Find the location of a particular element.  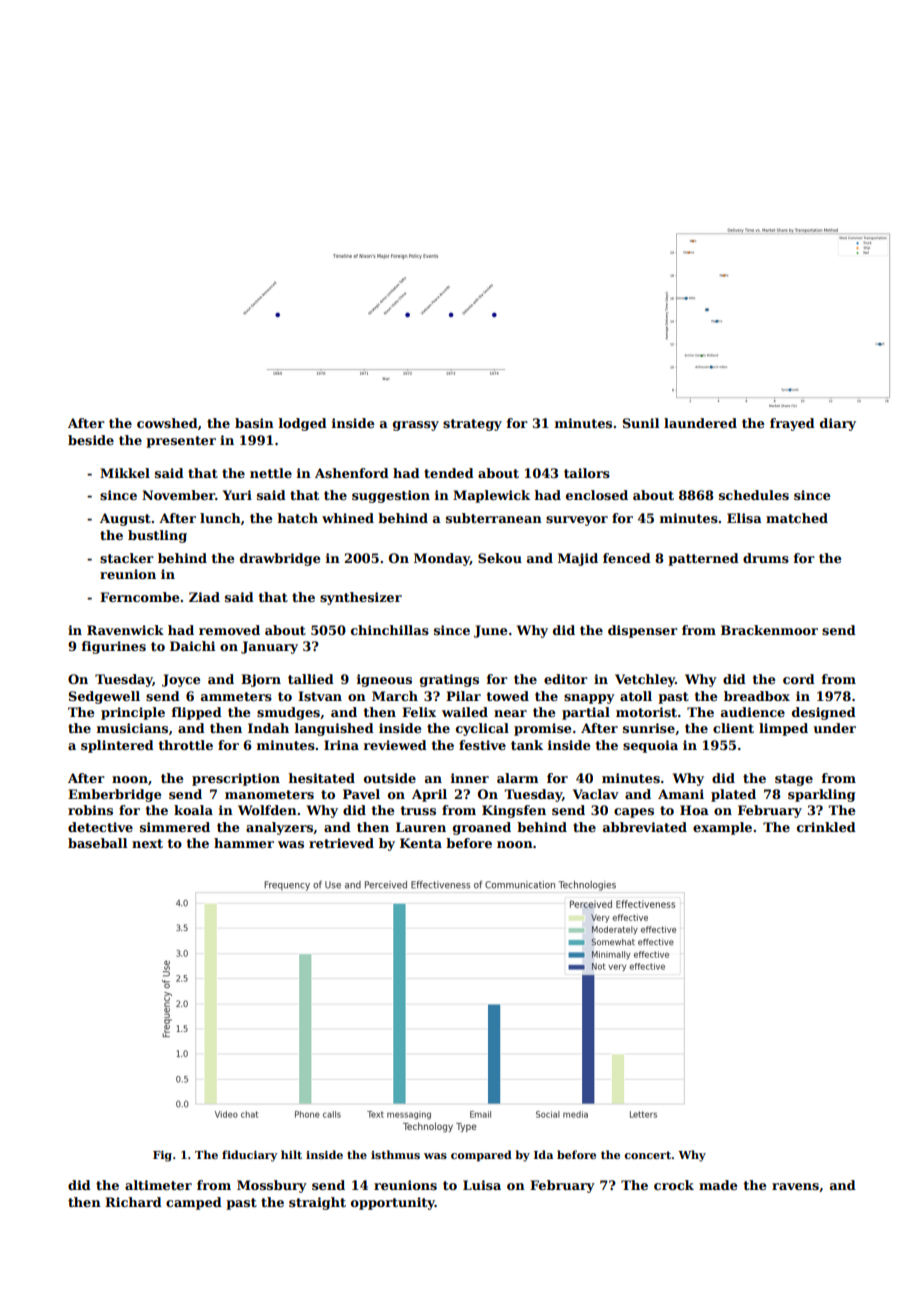

grassy is located at coordinates (416, 426).
